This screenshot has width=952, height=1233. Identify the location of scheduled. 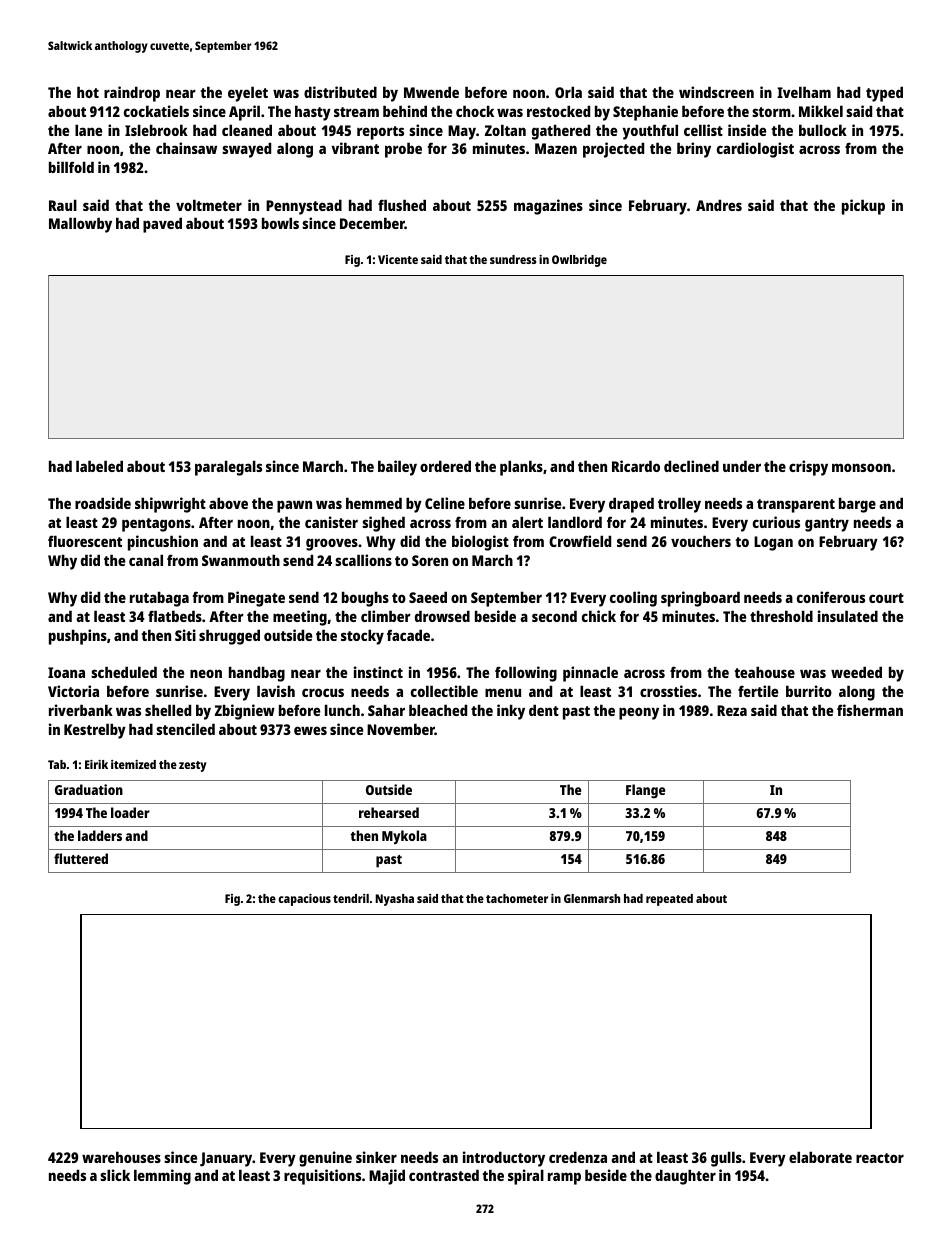
(124, 672).
